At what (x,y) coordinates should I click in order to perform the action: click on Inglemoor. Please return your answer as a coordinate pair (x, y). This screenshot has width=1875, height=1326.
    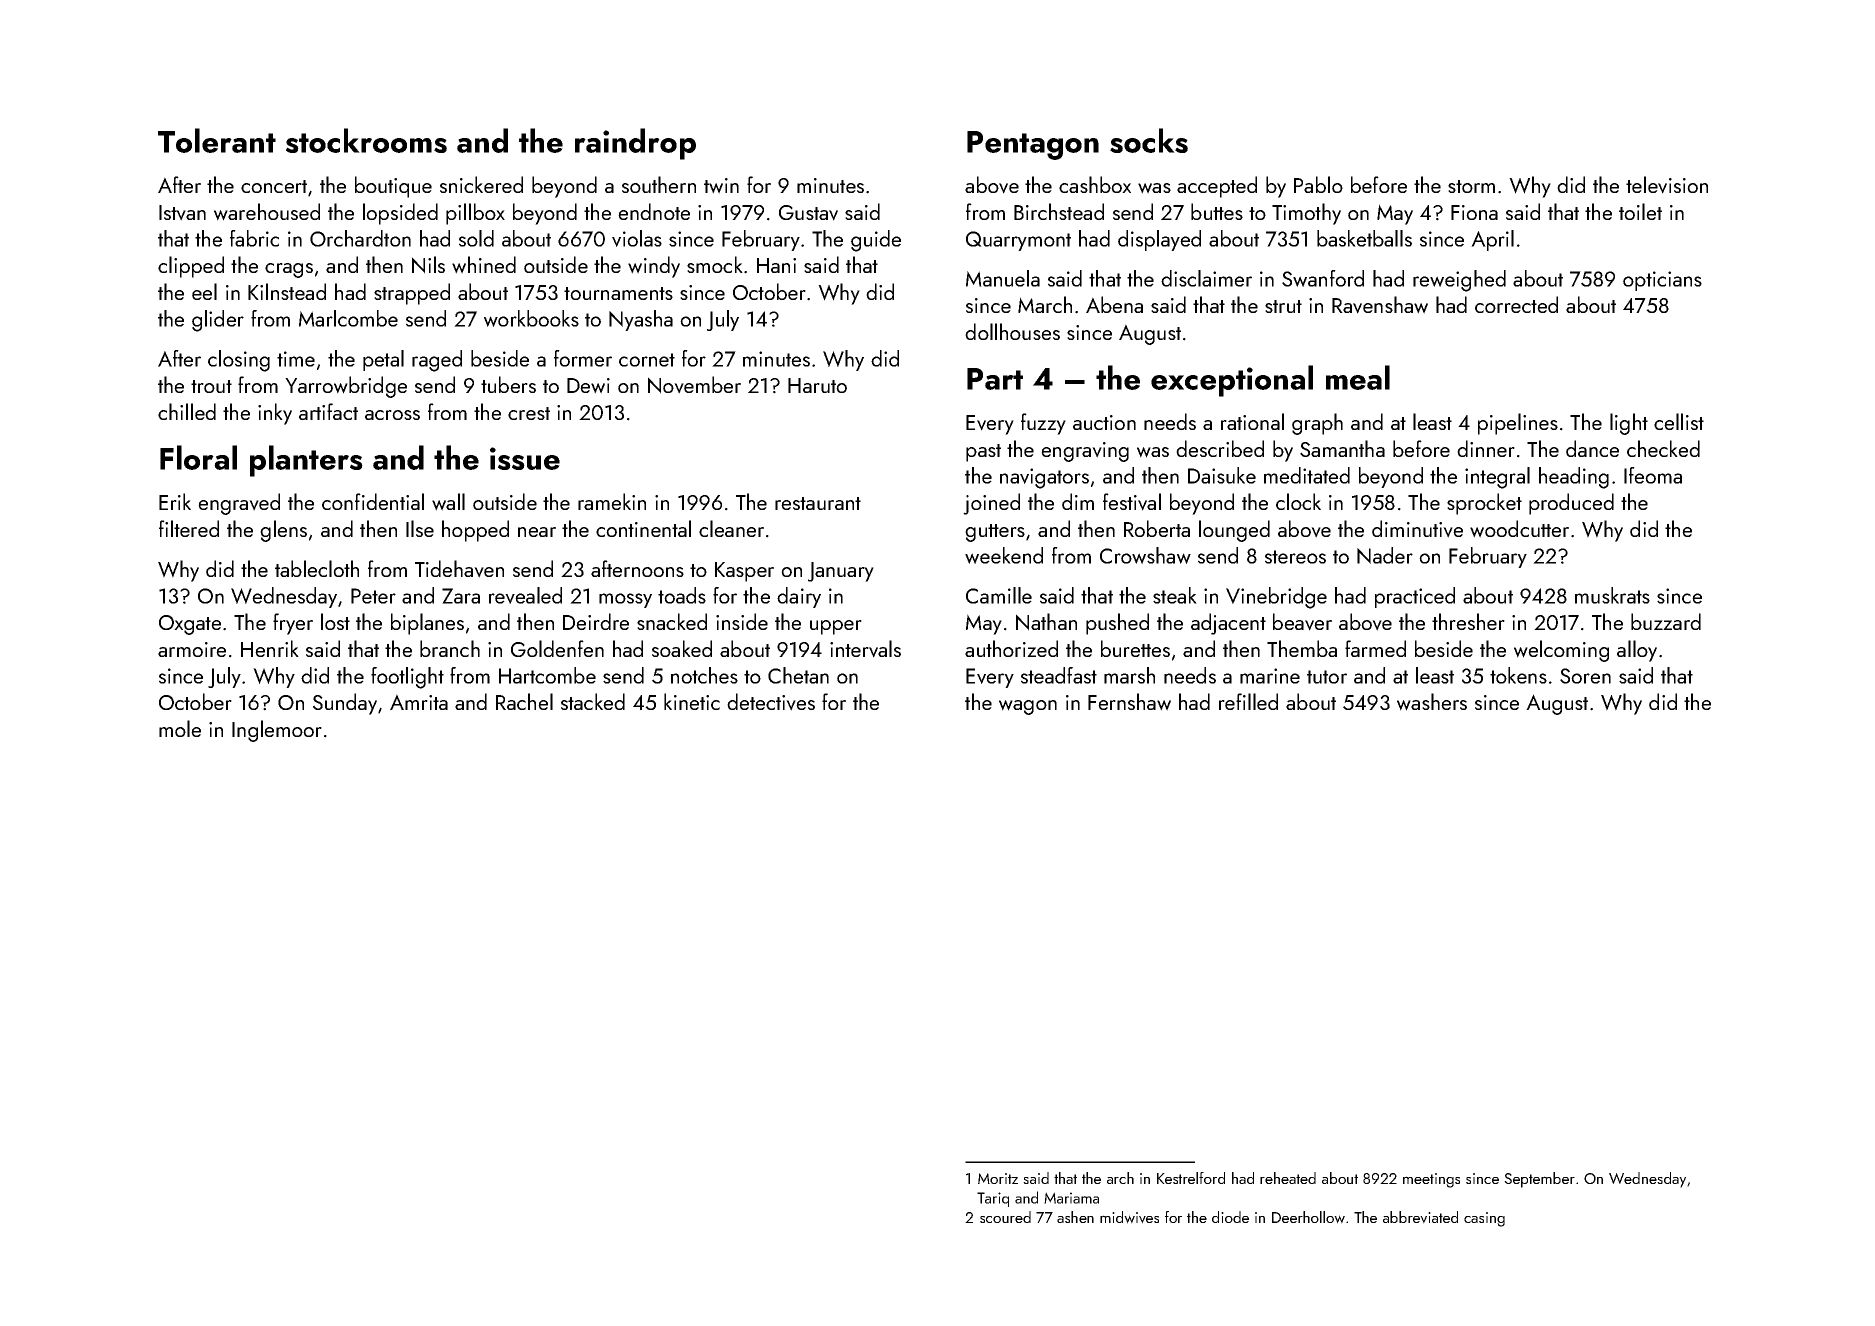
    Looking at the image, I should click on (277, 731).
